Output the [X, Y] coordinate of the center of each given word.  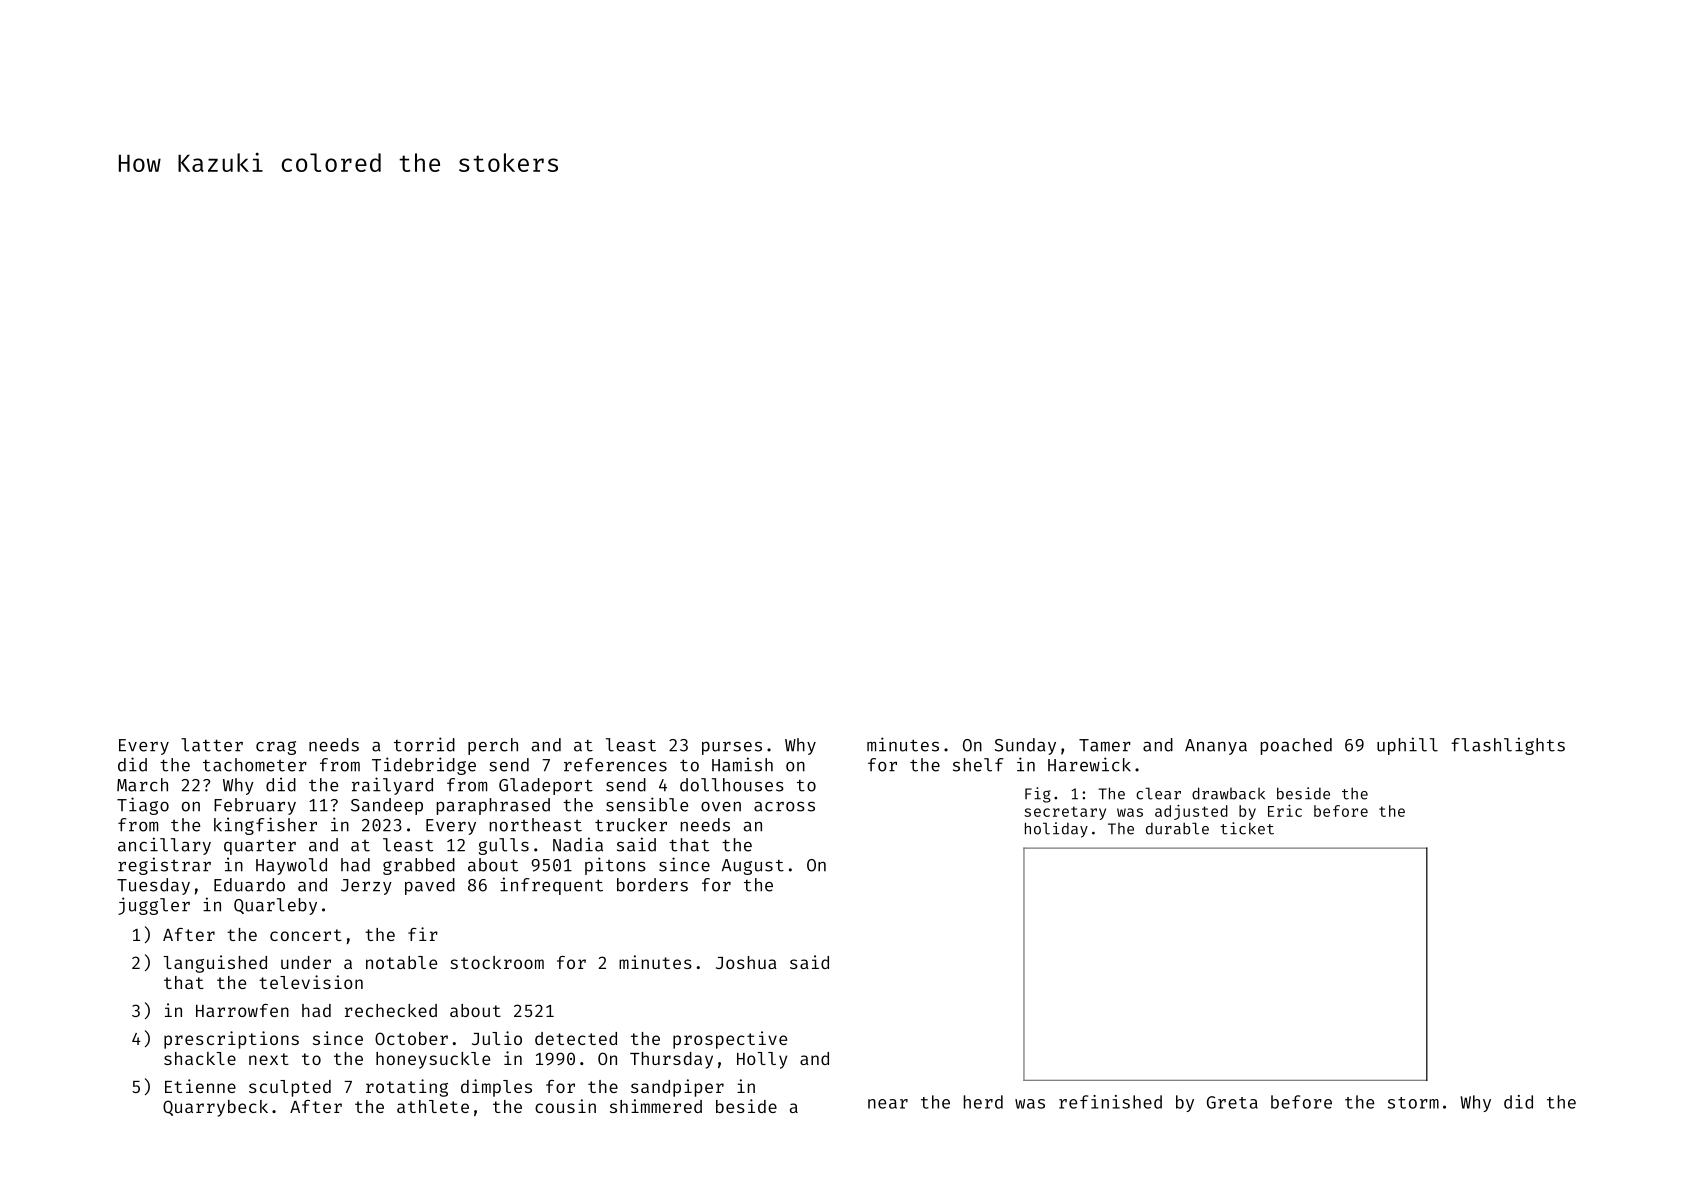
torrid [424, 744]
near [888, 1104]
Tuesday [153, 886]
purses [732, 748]
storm [1413, 1103]
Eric [1285, 811]
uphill [1407, 746]
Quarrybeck [215, 1108]
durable [1177, 828]
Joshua [746, 962]
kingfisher [265, 826]
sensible [647, 804]
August [753, 867]
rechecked [391, 1010]
